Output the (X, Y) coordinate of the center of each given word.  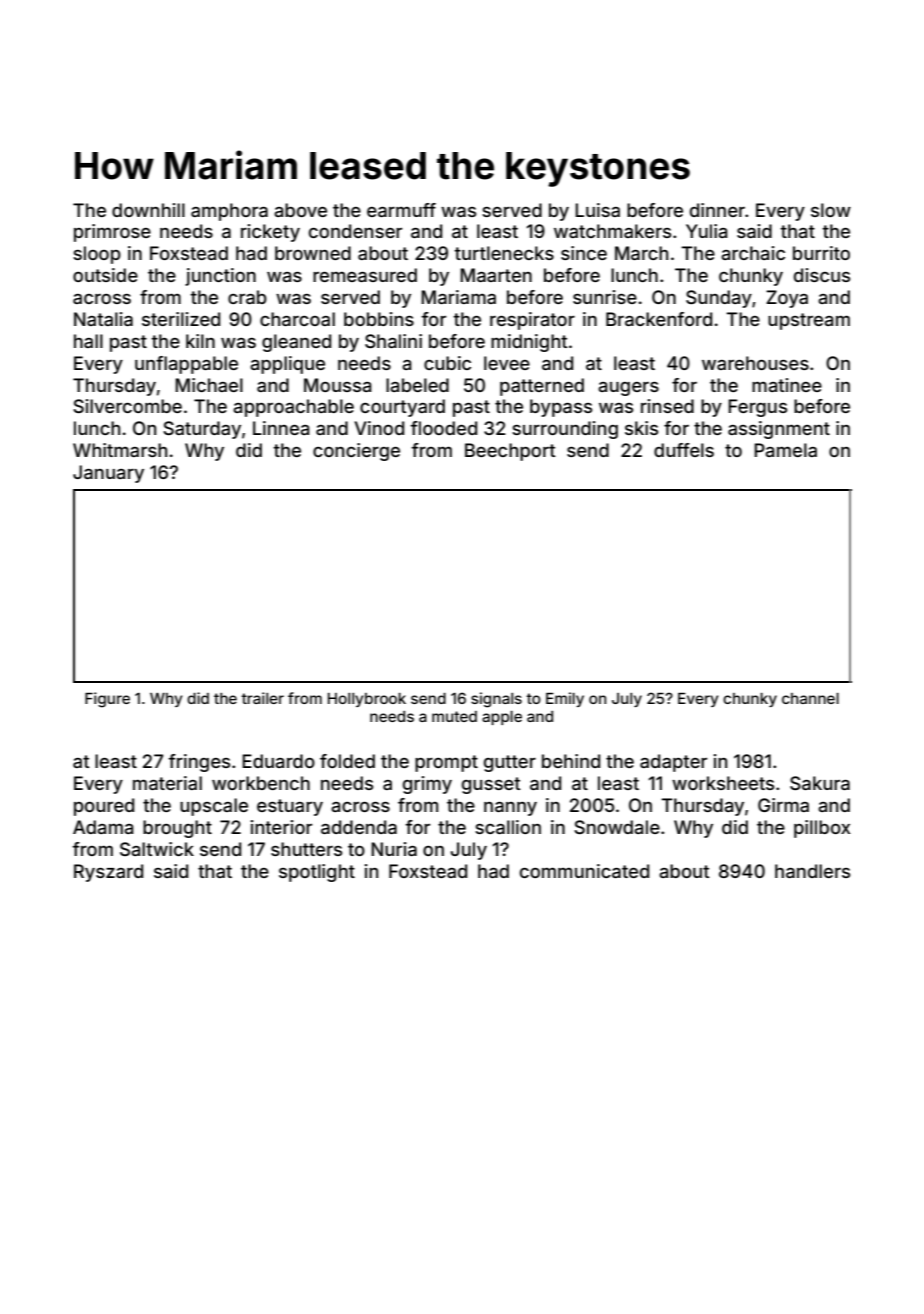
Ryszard (108, 873)
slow (831, 210)
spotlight (317, 873)
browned (313, 253)
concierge (356, 452)
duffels (684, 450)
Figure (107, 700)
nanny (510, 809)
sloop (97, 255)
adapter (673, 763)
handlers (812, 871)
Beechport (510, 452)
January (108, 474)
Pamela (785, 450)
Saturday (202, 430)
